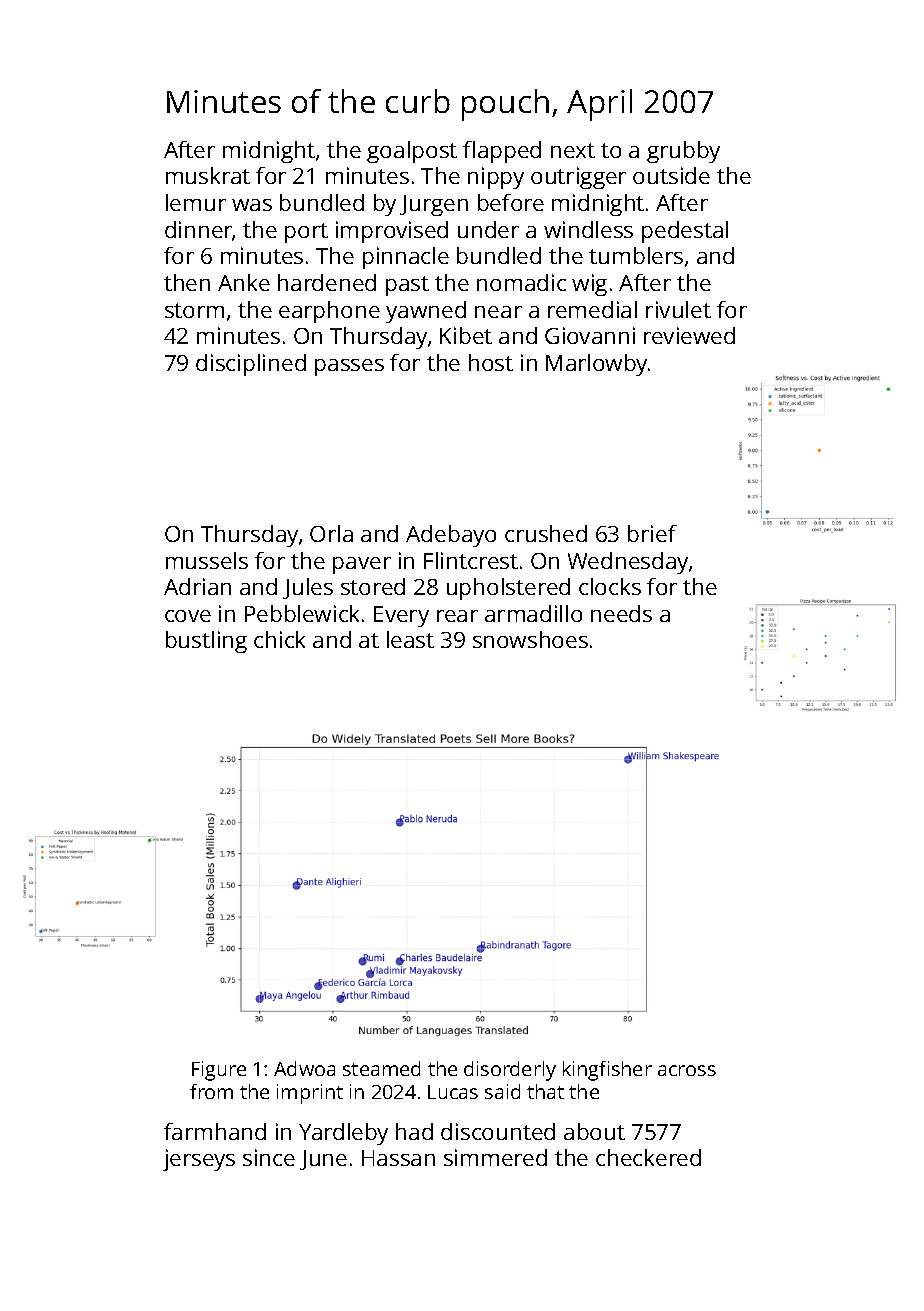 This document has width=924, height=1311. Describe the element at coordinates (211, 1091) in the document. I see `from` at that location.
